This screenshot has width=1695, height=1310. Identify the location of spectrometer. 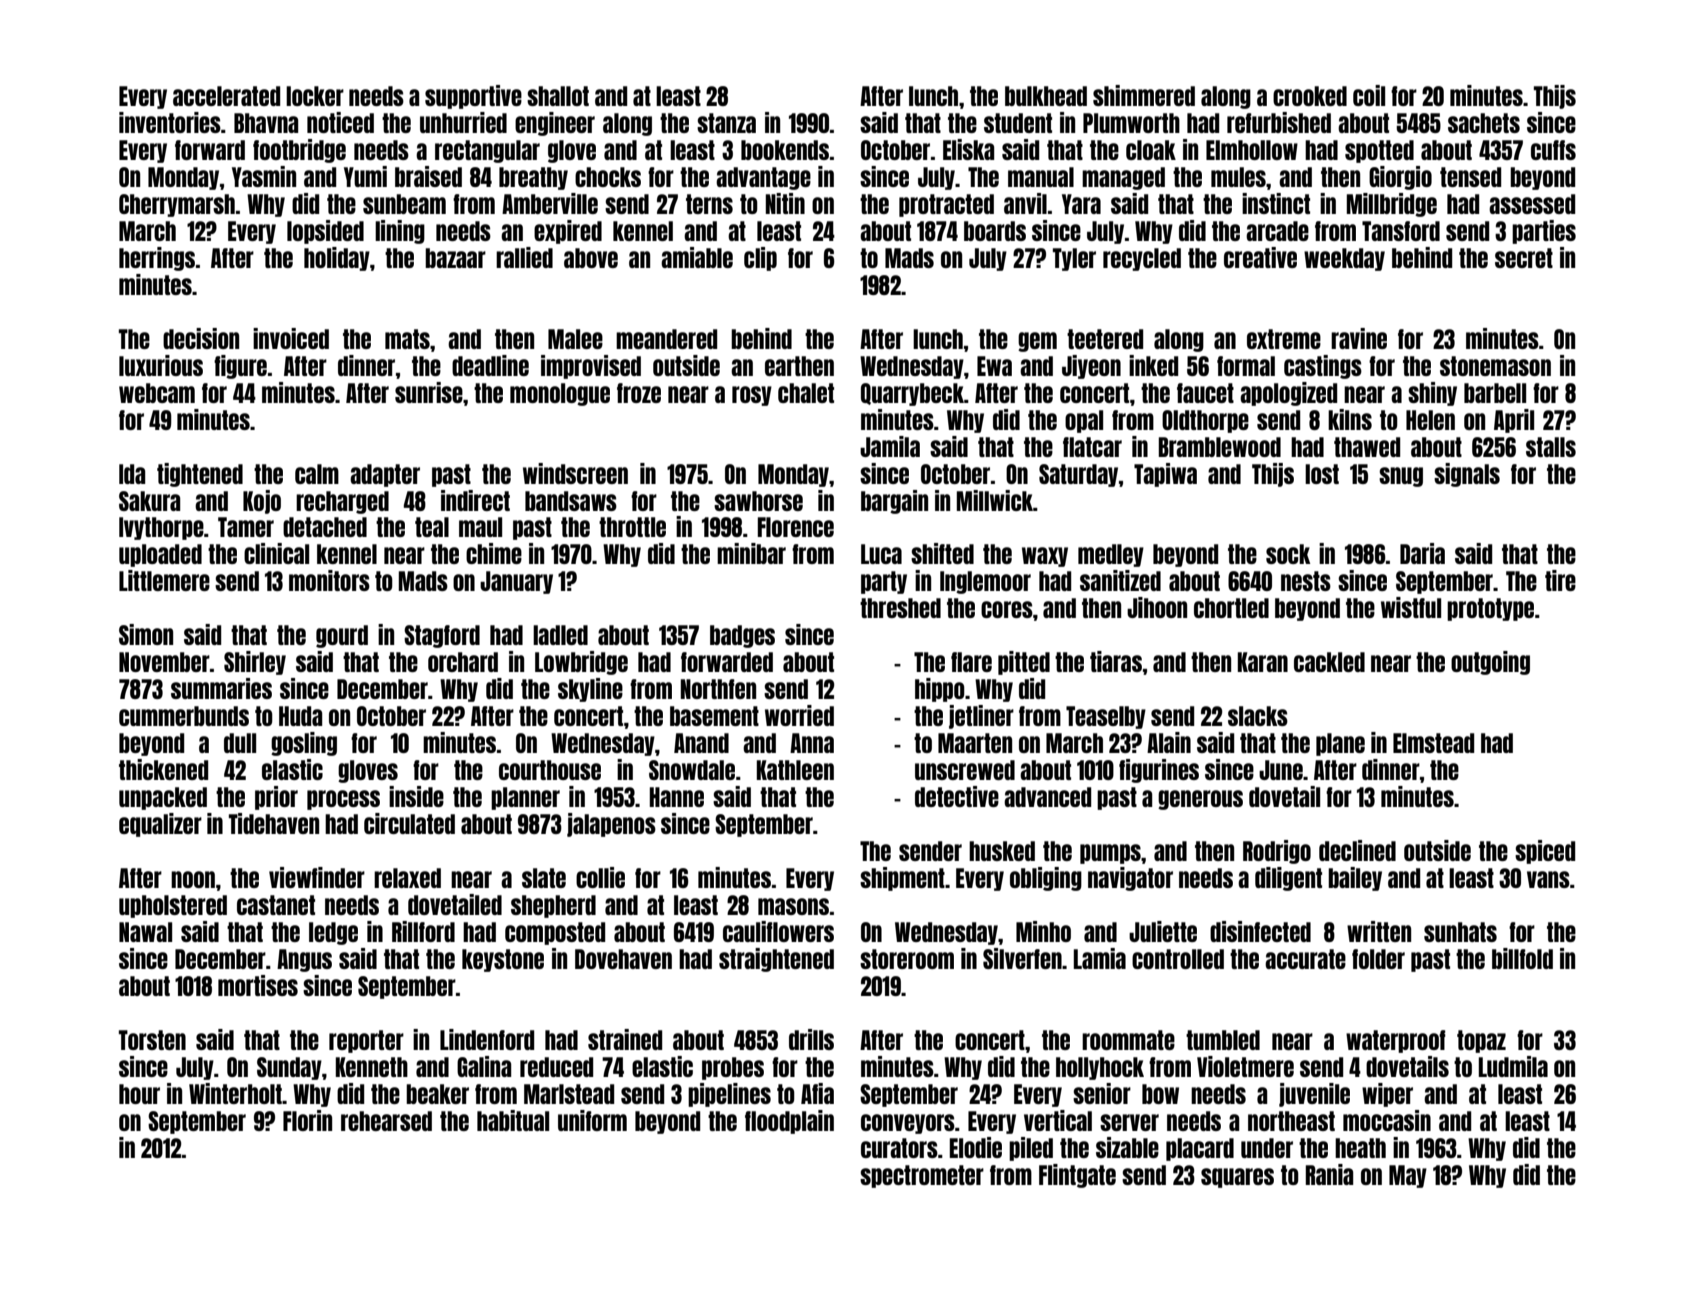
(922, 1176).
